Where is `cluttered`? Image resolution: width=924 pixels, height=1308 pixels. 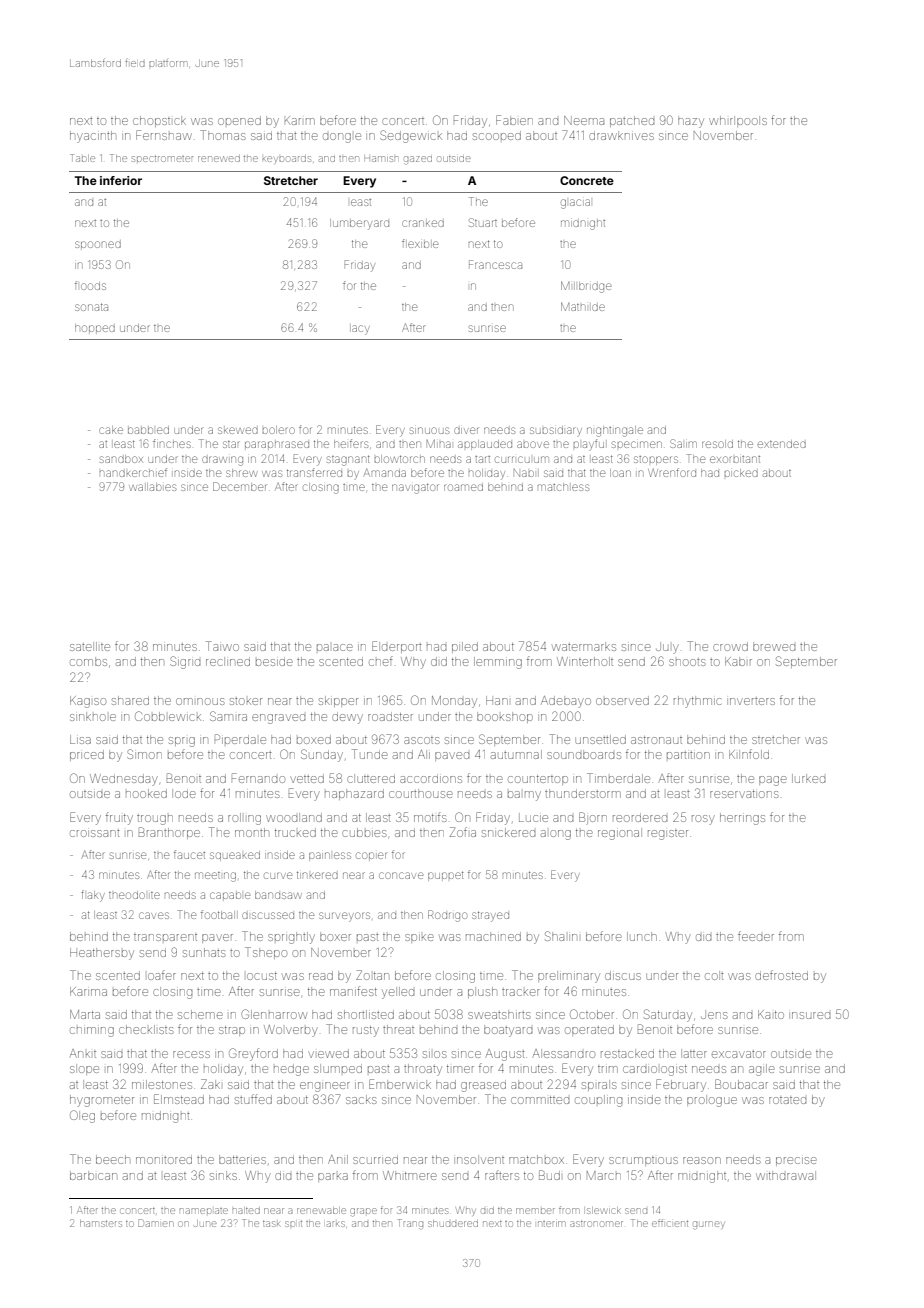
cluttered is located at coordinates (371, 778).
